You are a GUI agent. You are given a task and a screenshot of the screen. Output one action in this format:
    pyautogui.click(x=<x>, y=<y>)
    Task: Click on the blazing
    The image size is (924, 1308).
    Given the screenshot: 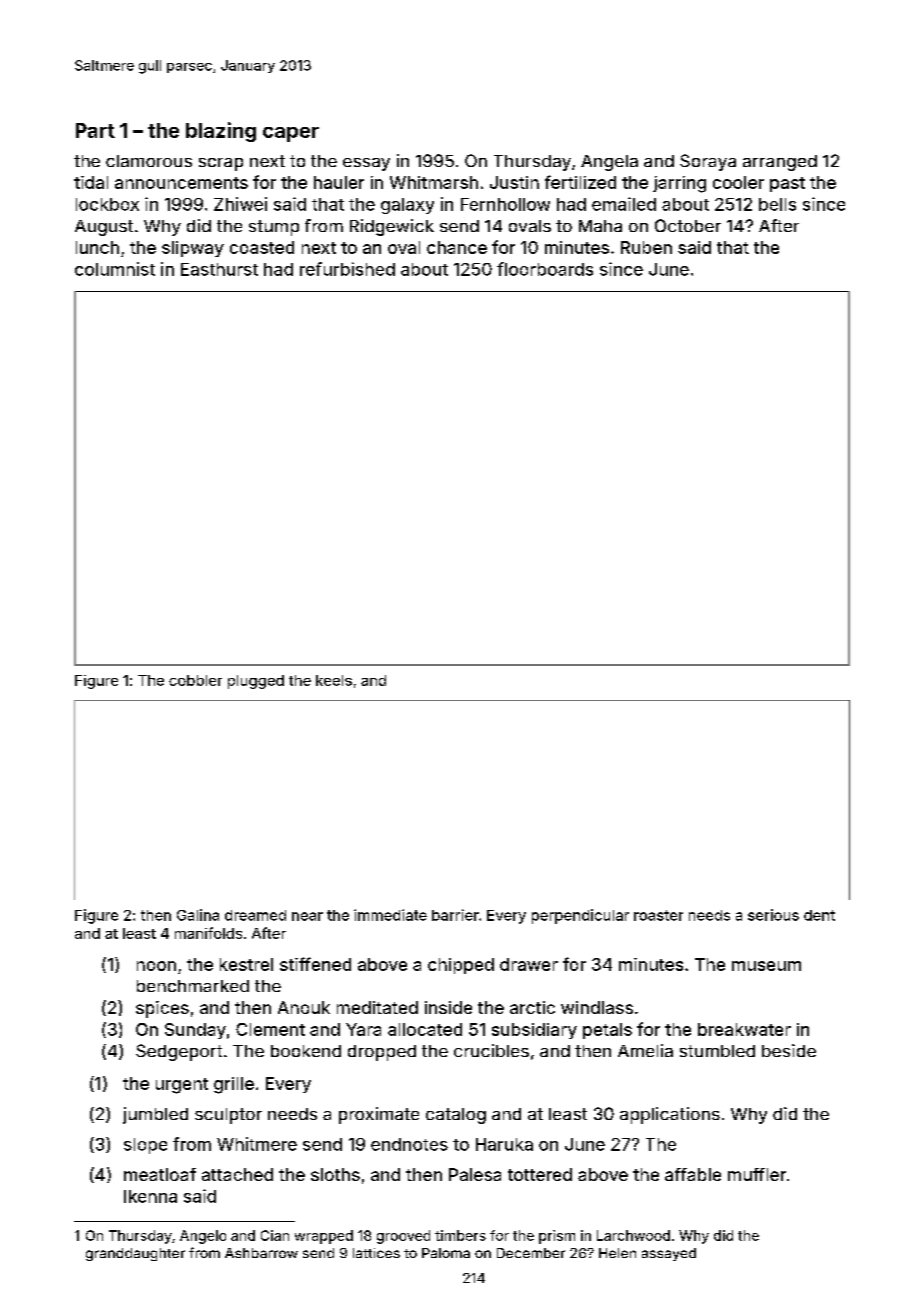 What is the action you would take?
    pyautogui.click(x=221, y=132)
